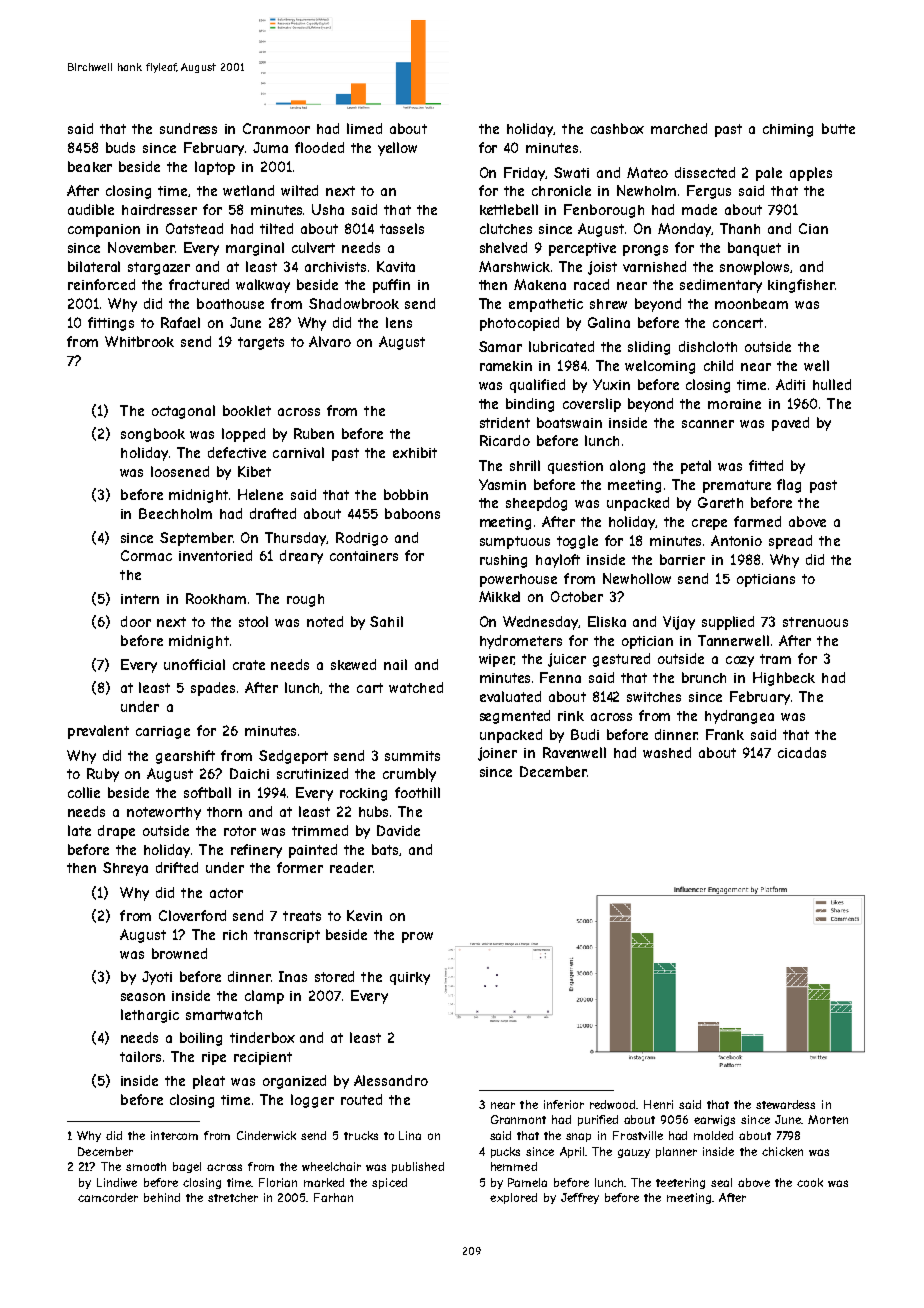  Describe the element at coordinates (838, 128) in the screenshot. I see `butte` at that location.
